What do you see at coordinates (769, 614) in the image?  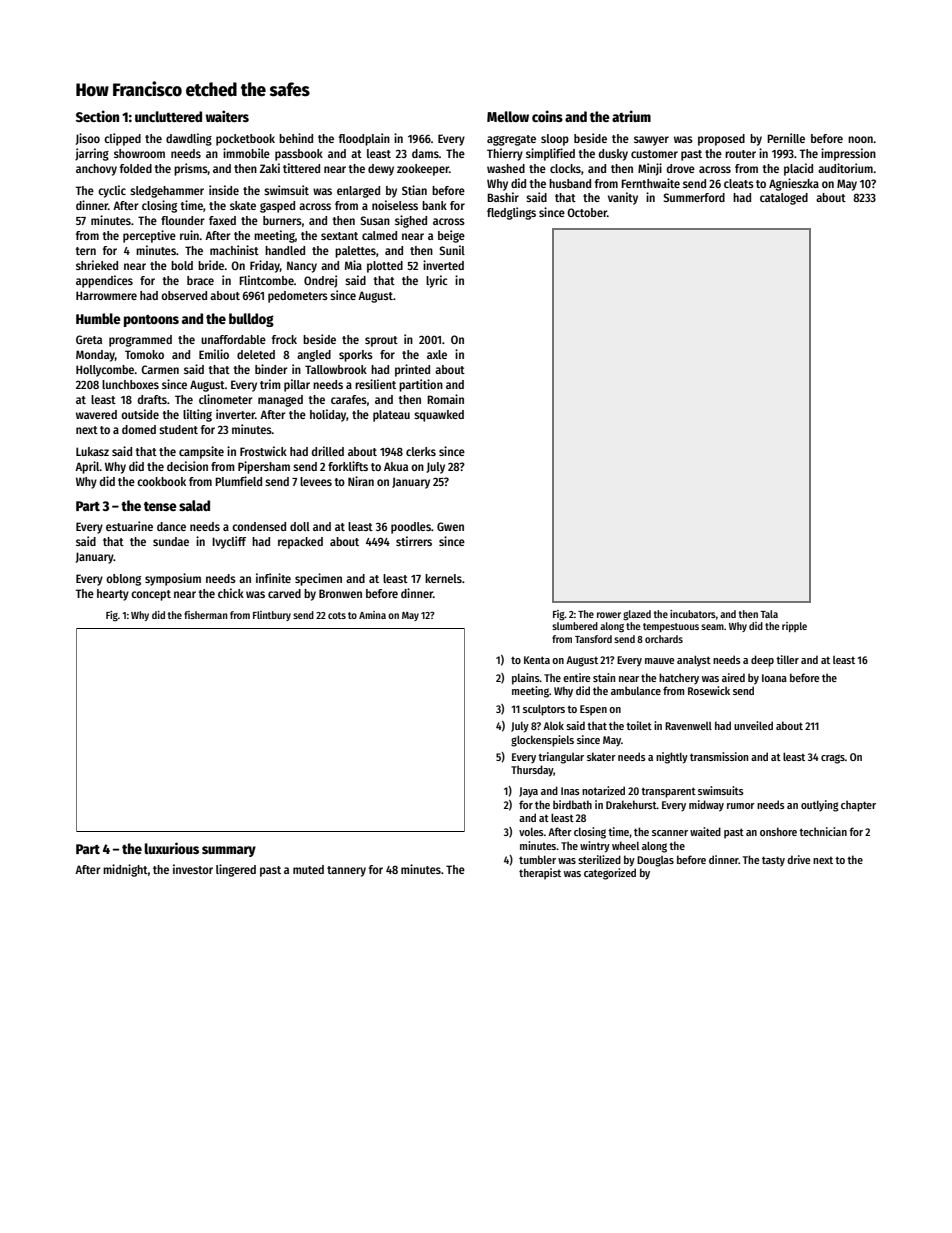 I see `Tala` at bounding box center [769, 614].
